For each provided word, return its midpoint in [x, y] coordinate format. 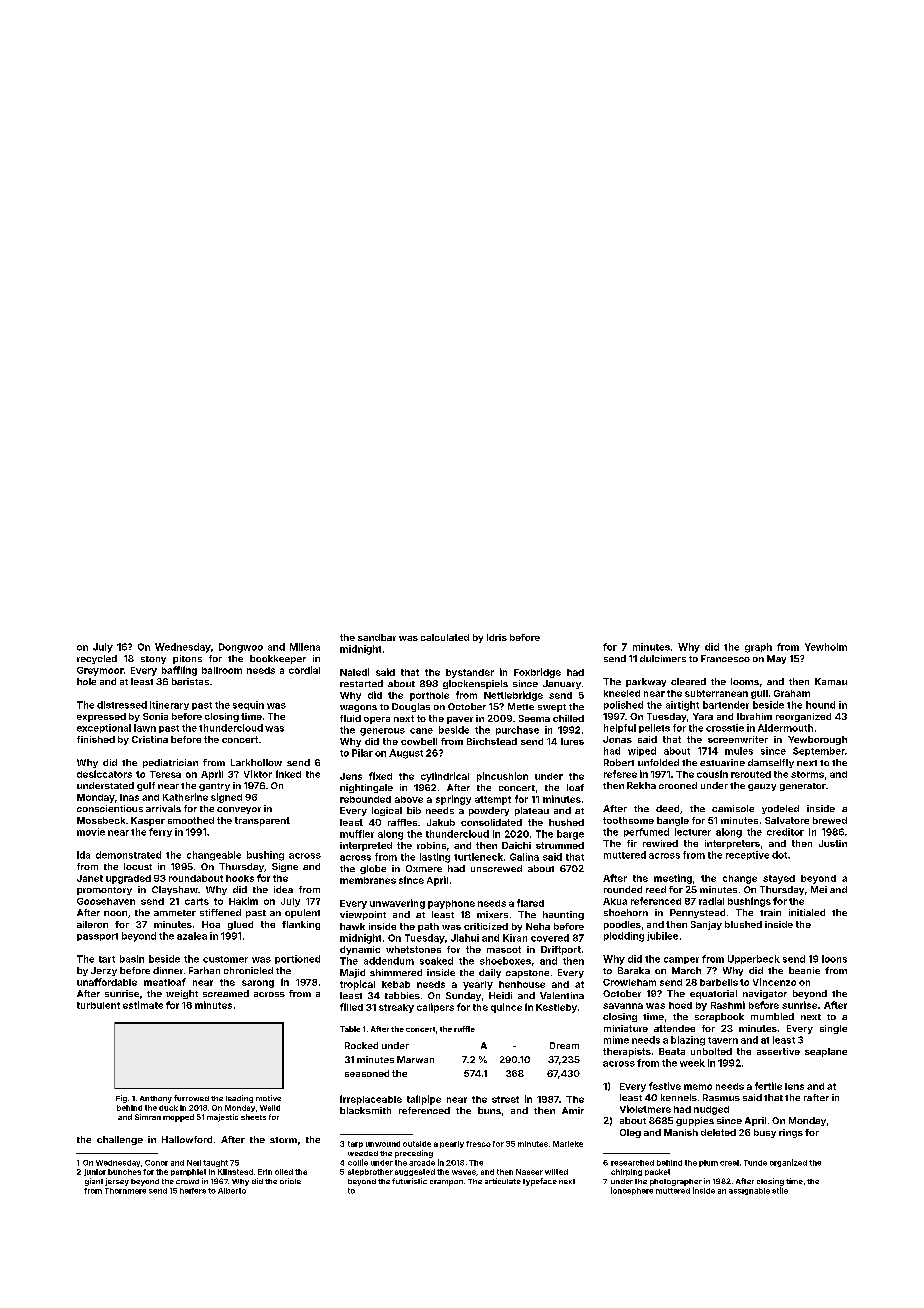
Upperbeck [754, 959]
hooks [240, 878]
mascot [504, 949]
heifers [193, 1191]
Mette [521, 706]
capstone [527, 974]
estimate [143, 1005]
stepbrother [370, 1172]
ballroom [222, 670]
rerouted [751, 774]
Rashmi [728, 1005]
